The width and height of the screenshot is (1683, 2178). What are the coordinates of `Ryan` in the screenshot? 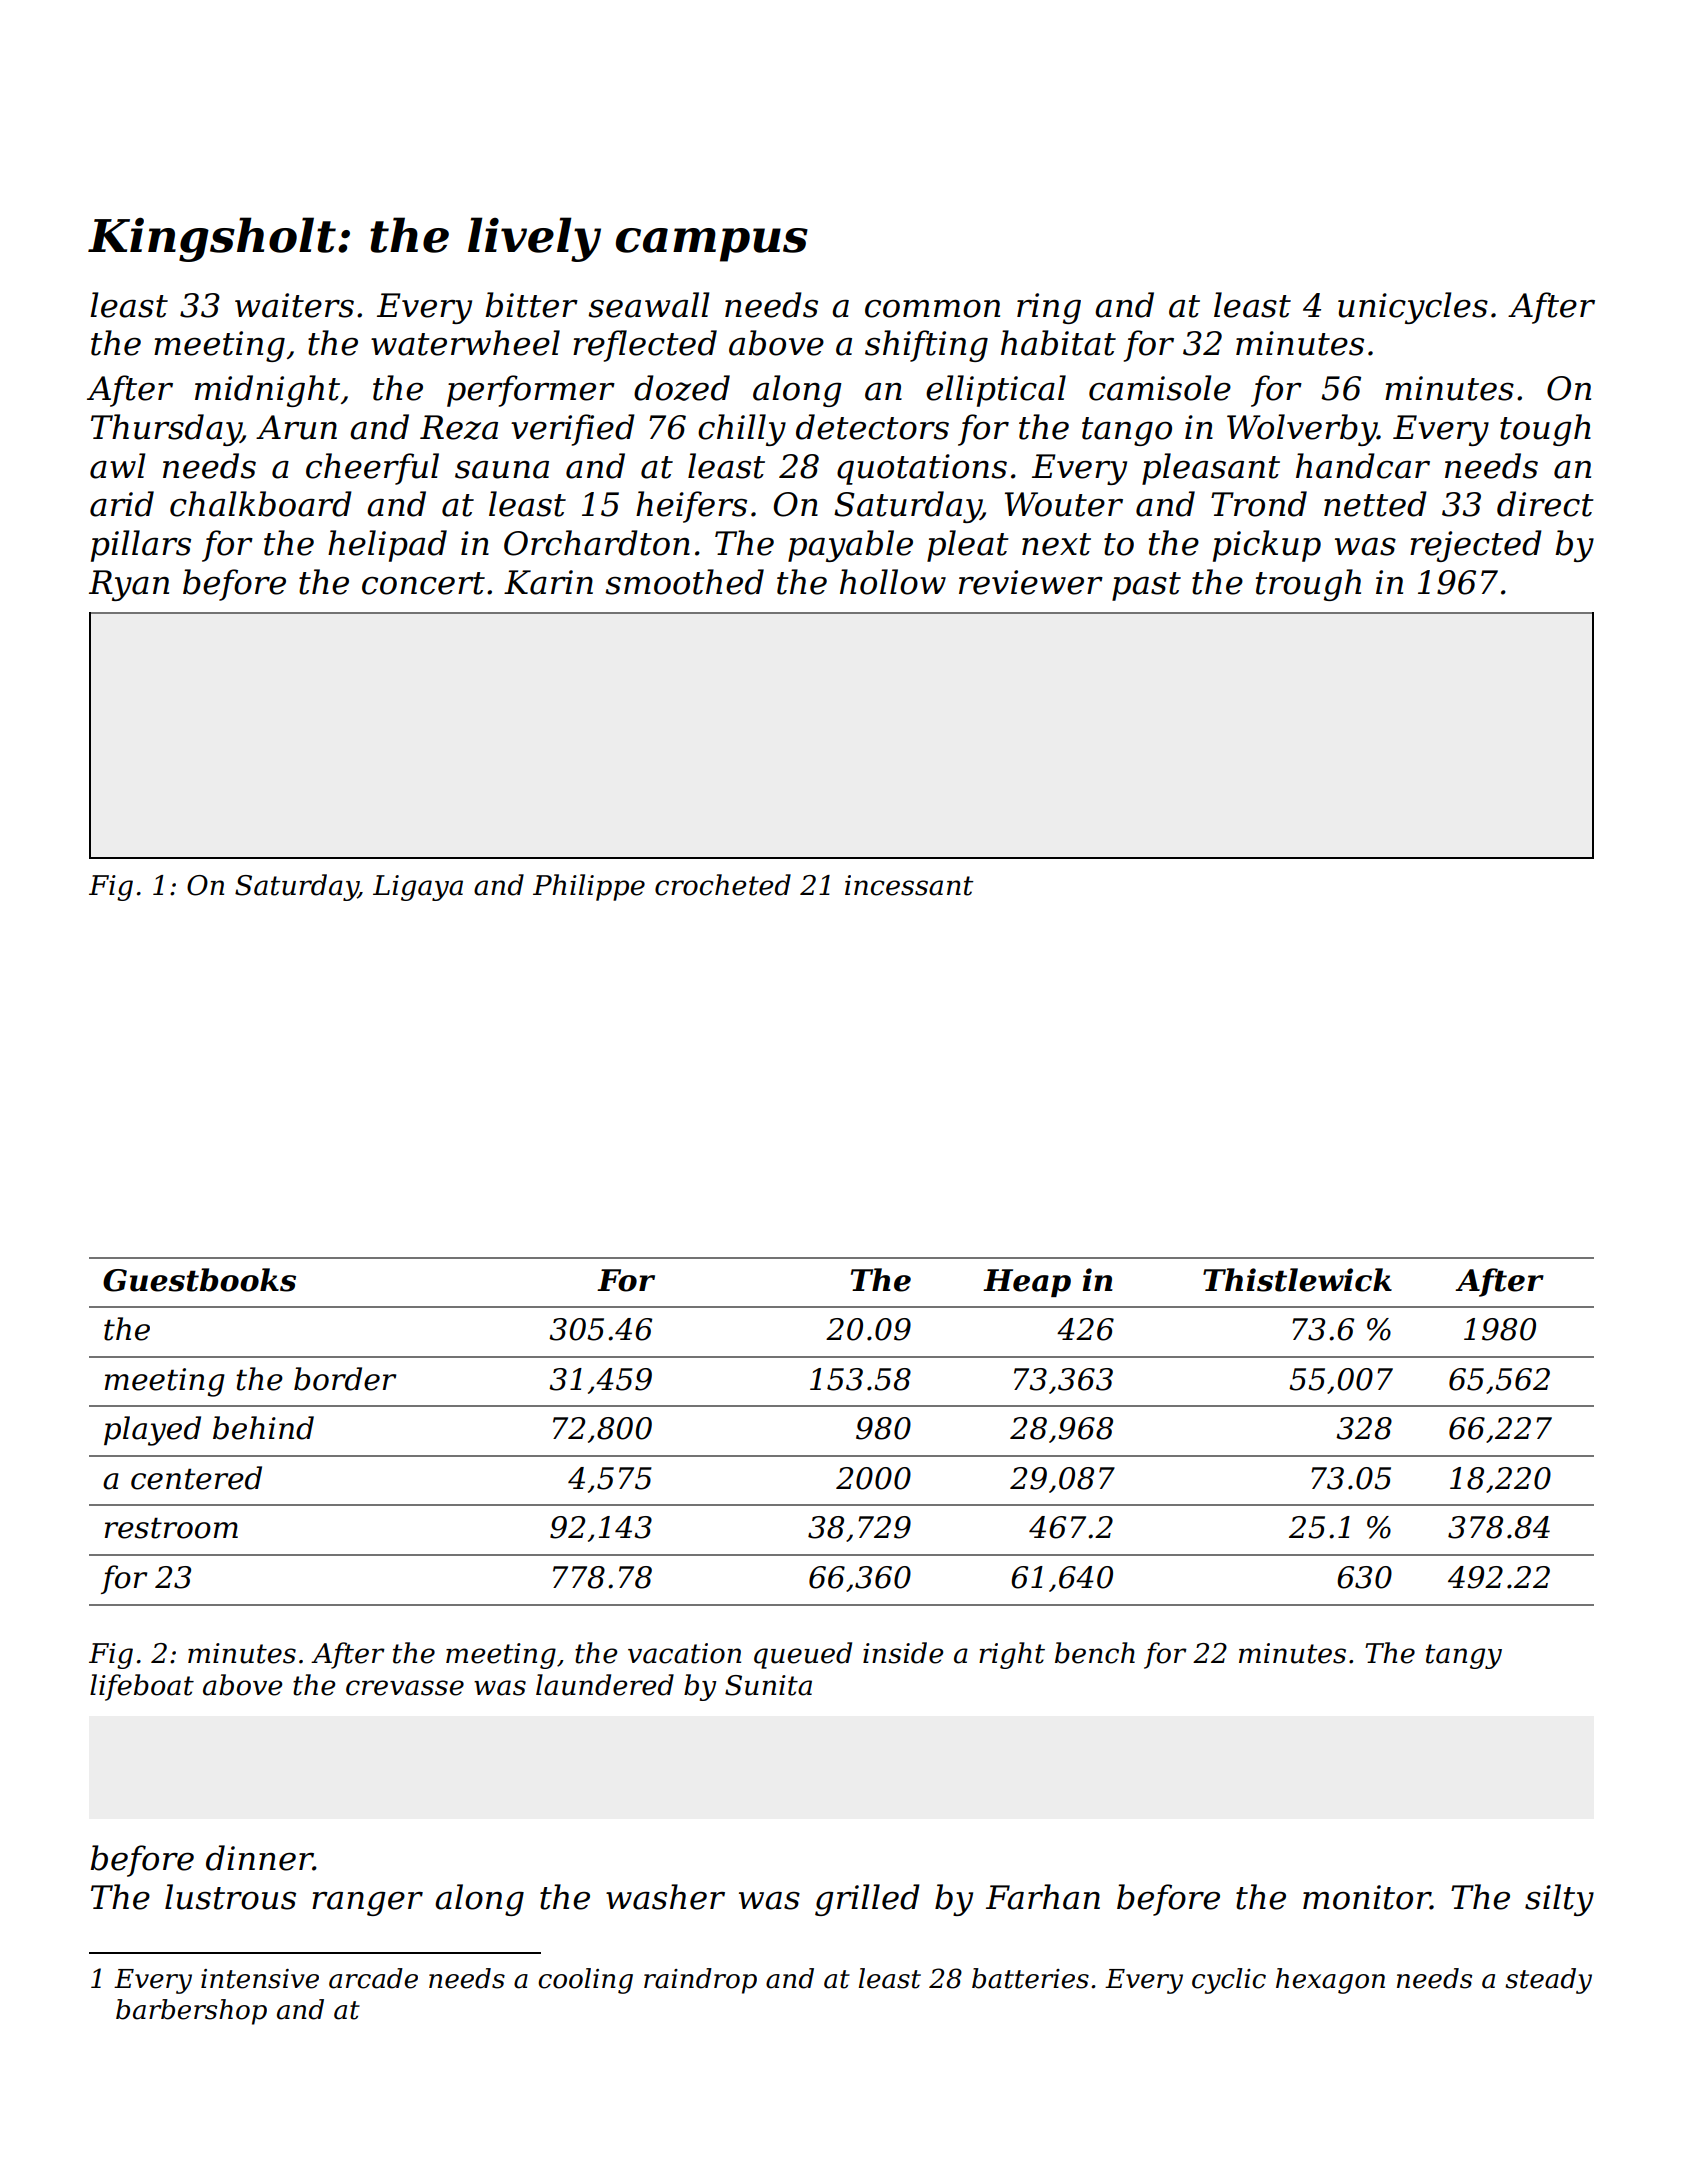 It's located at (129, 585).
